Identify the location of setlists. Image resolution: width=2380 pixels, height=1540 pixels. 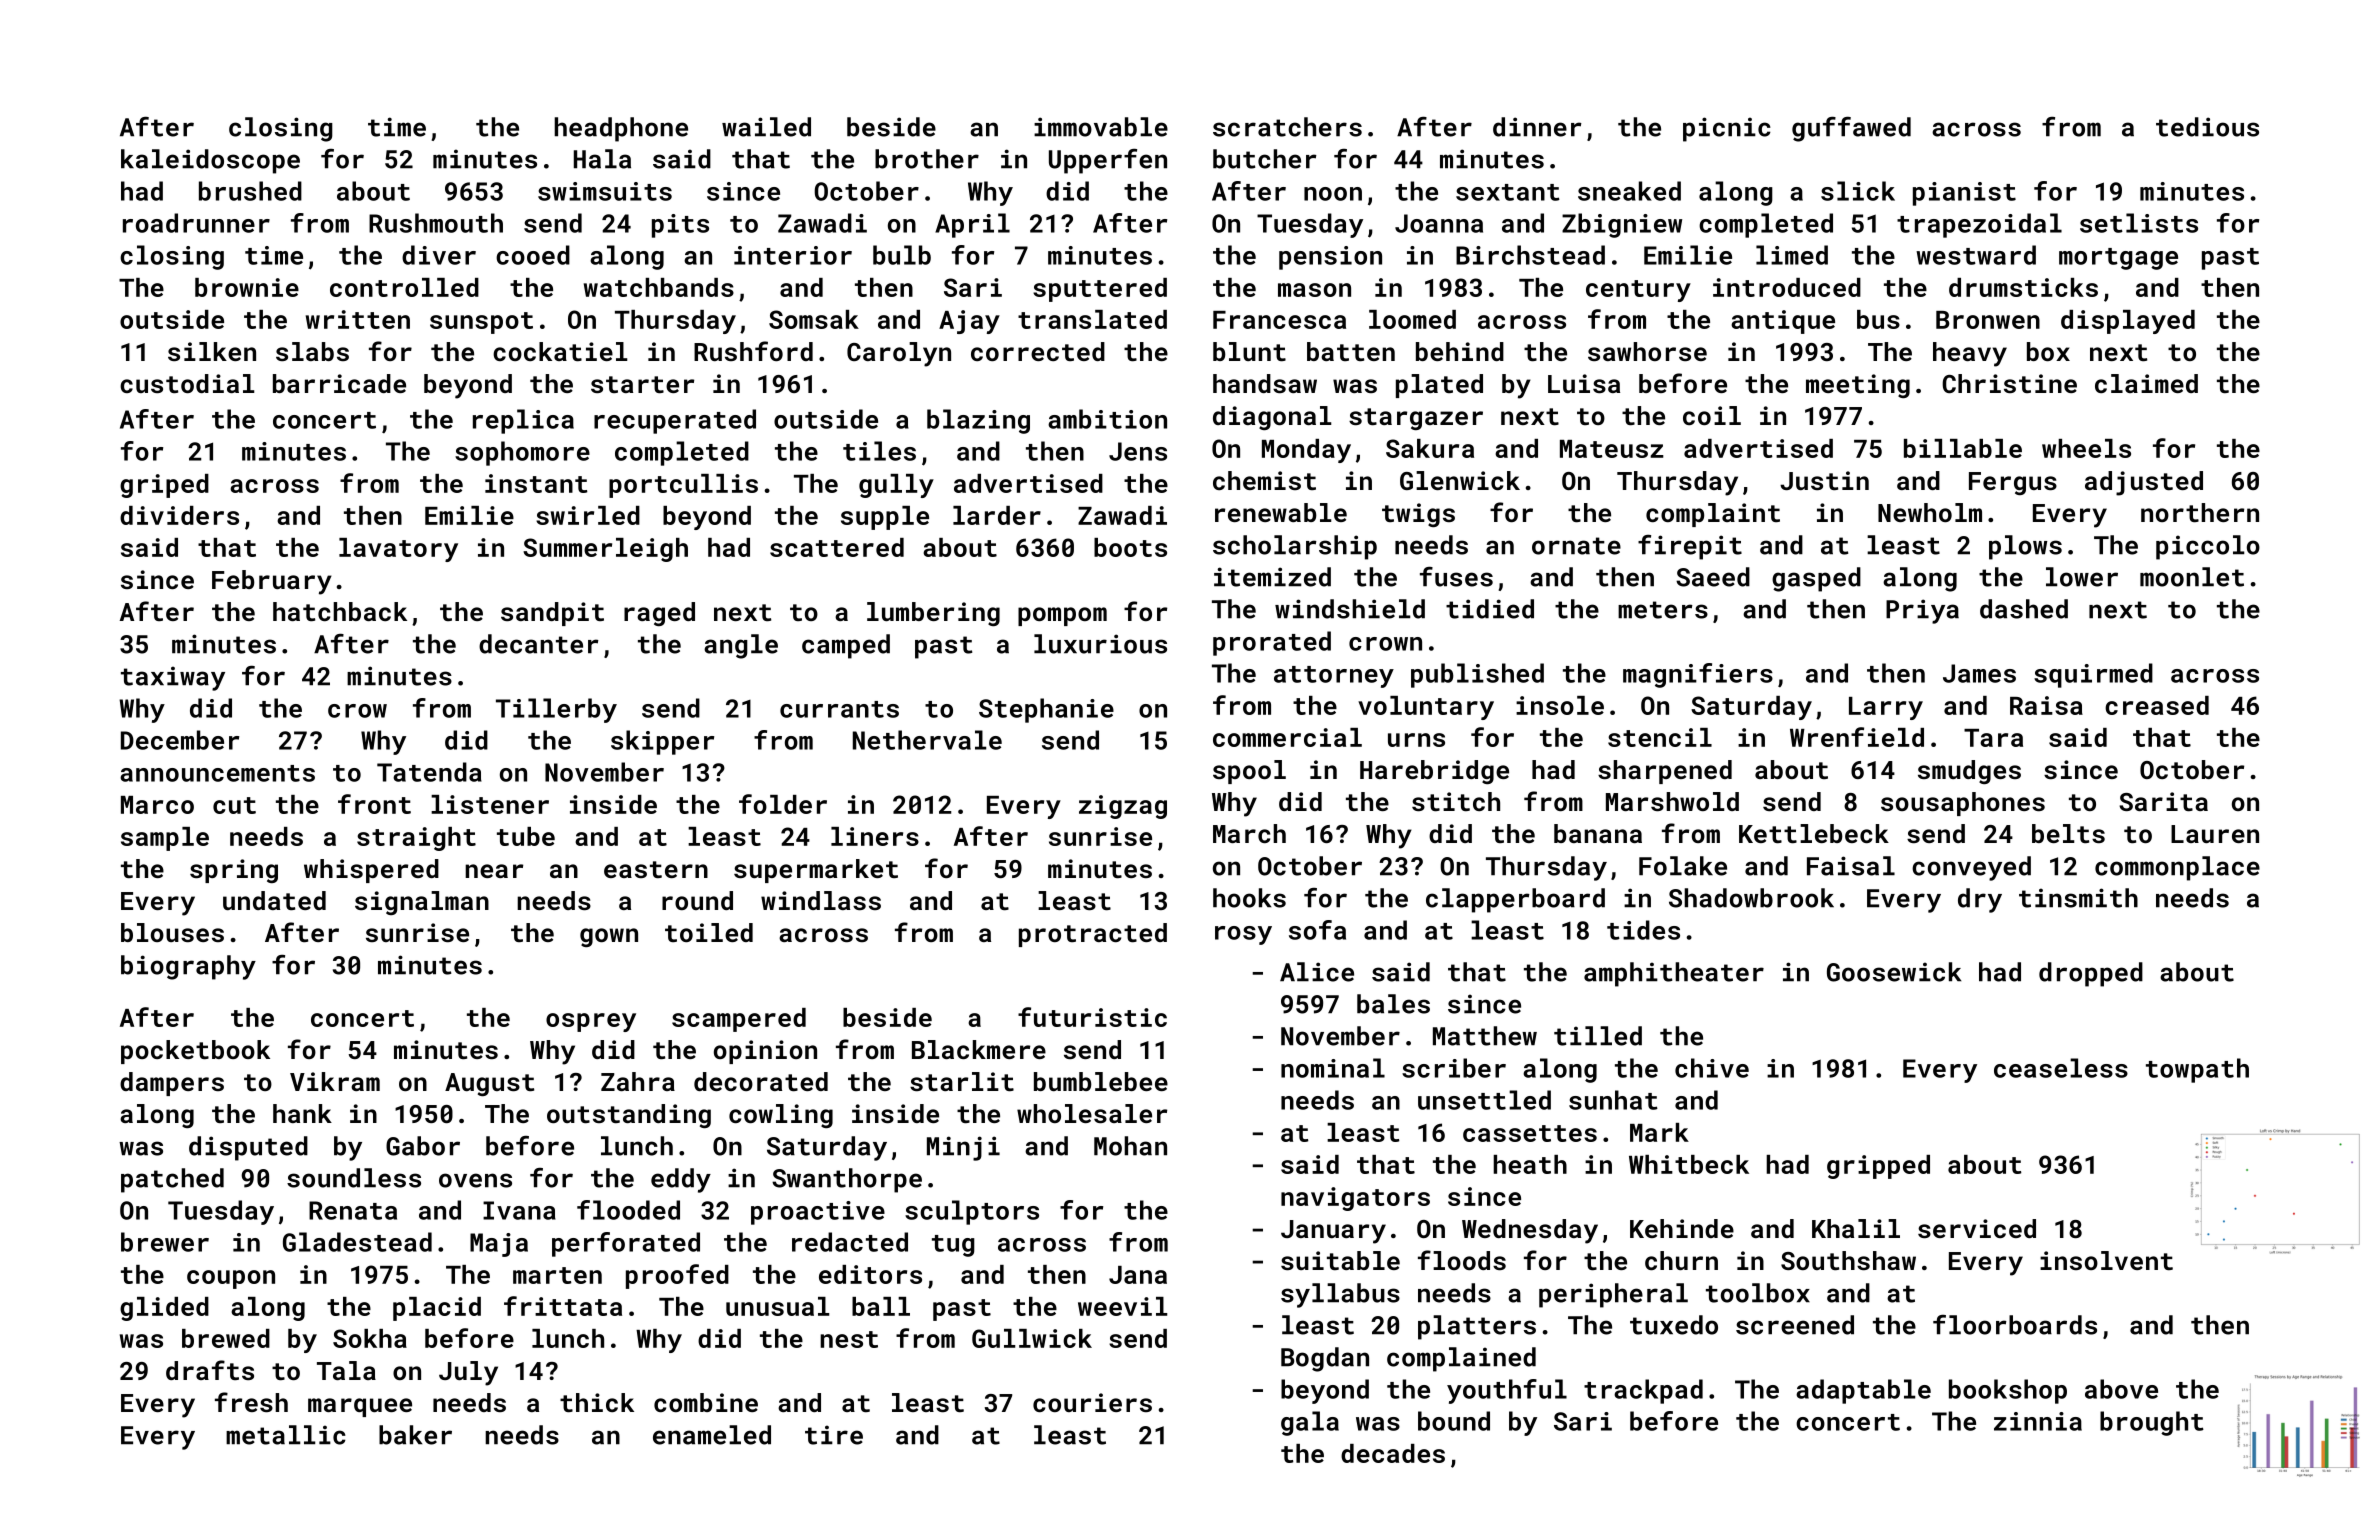
(2139, 223).
